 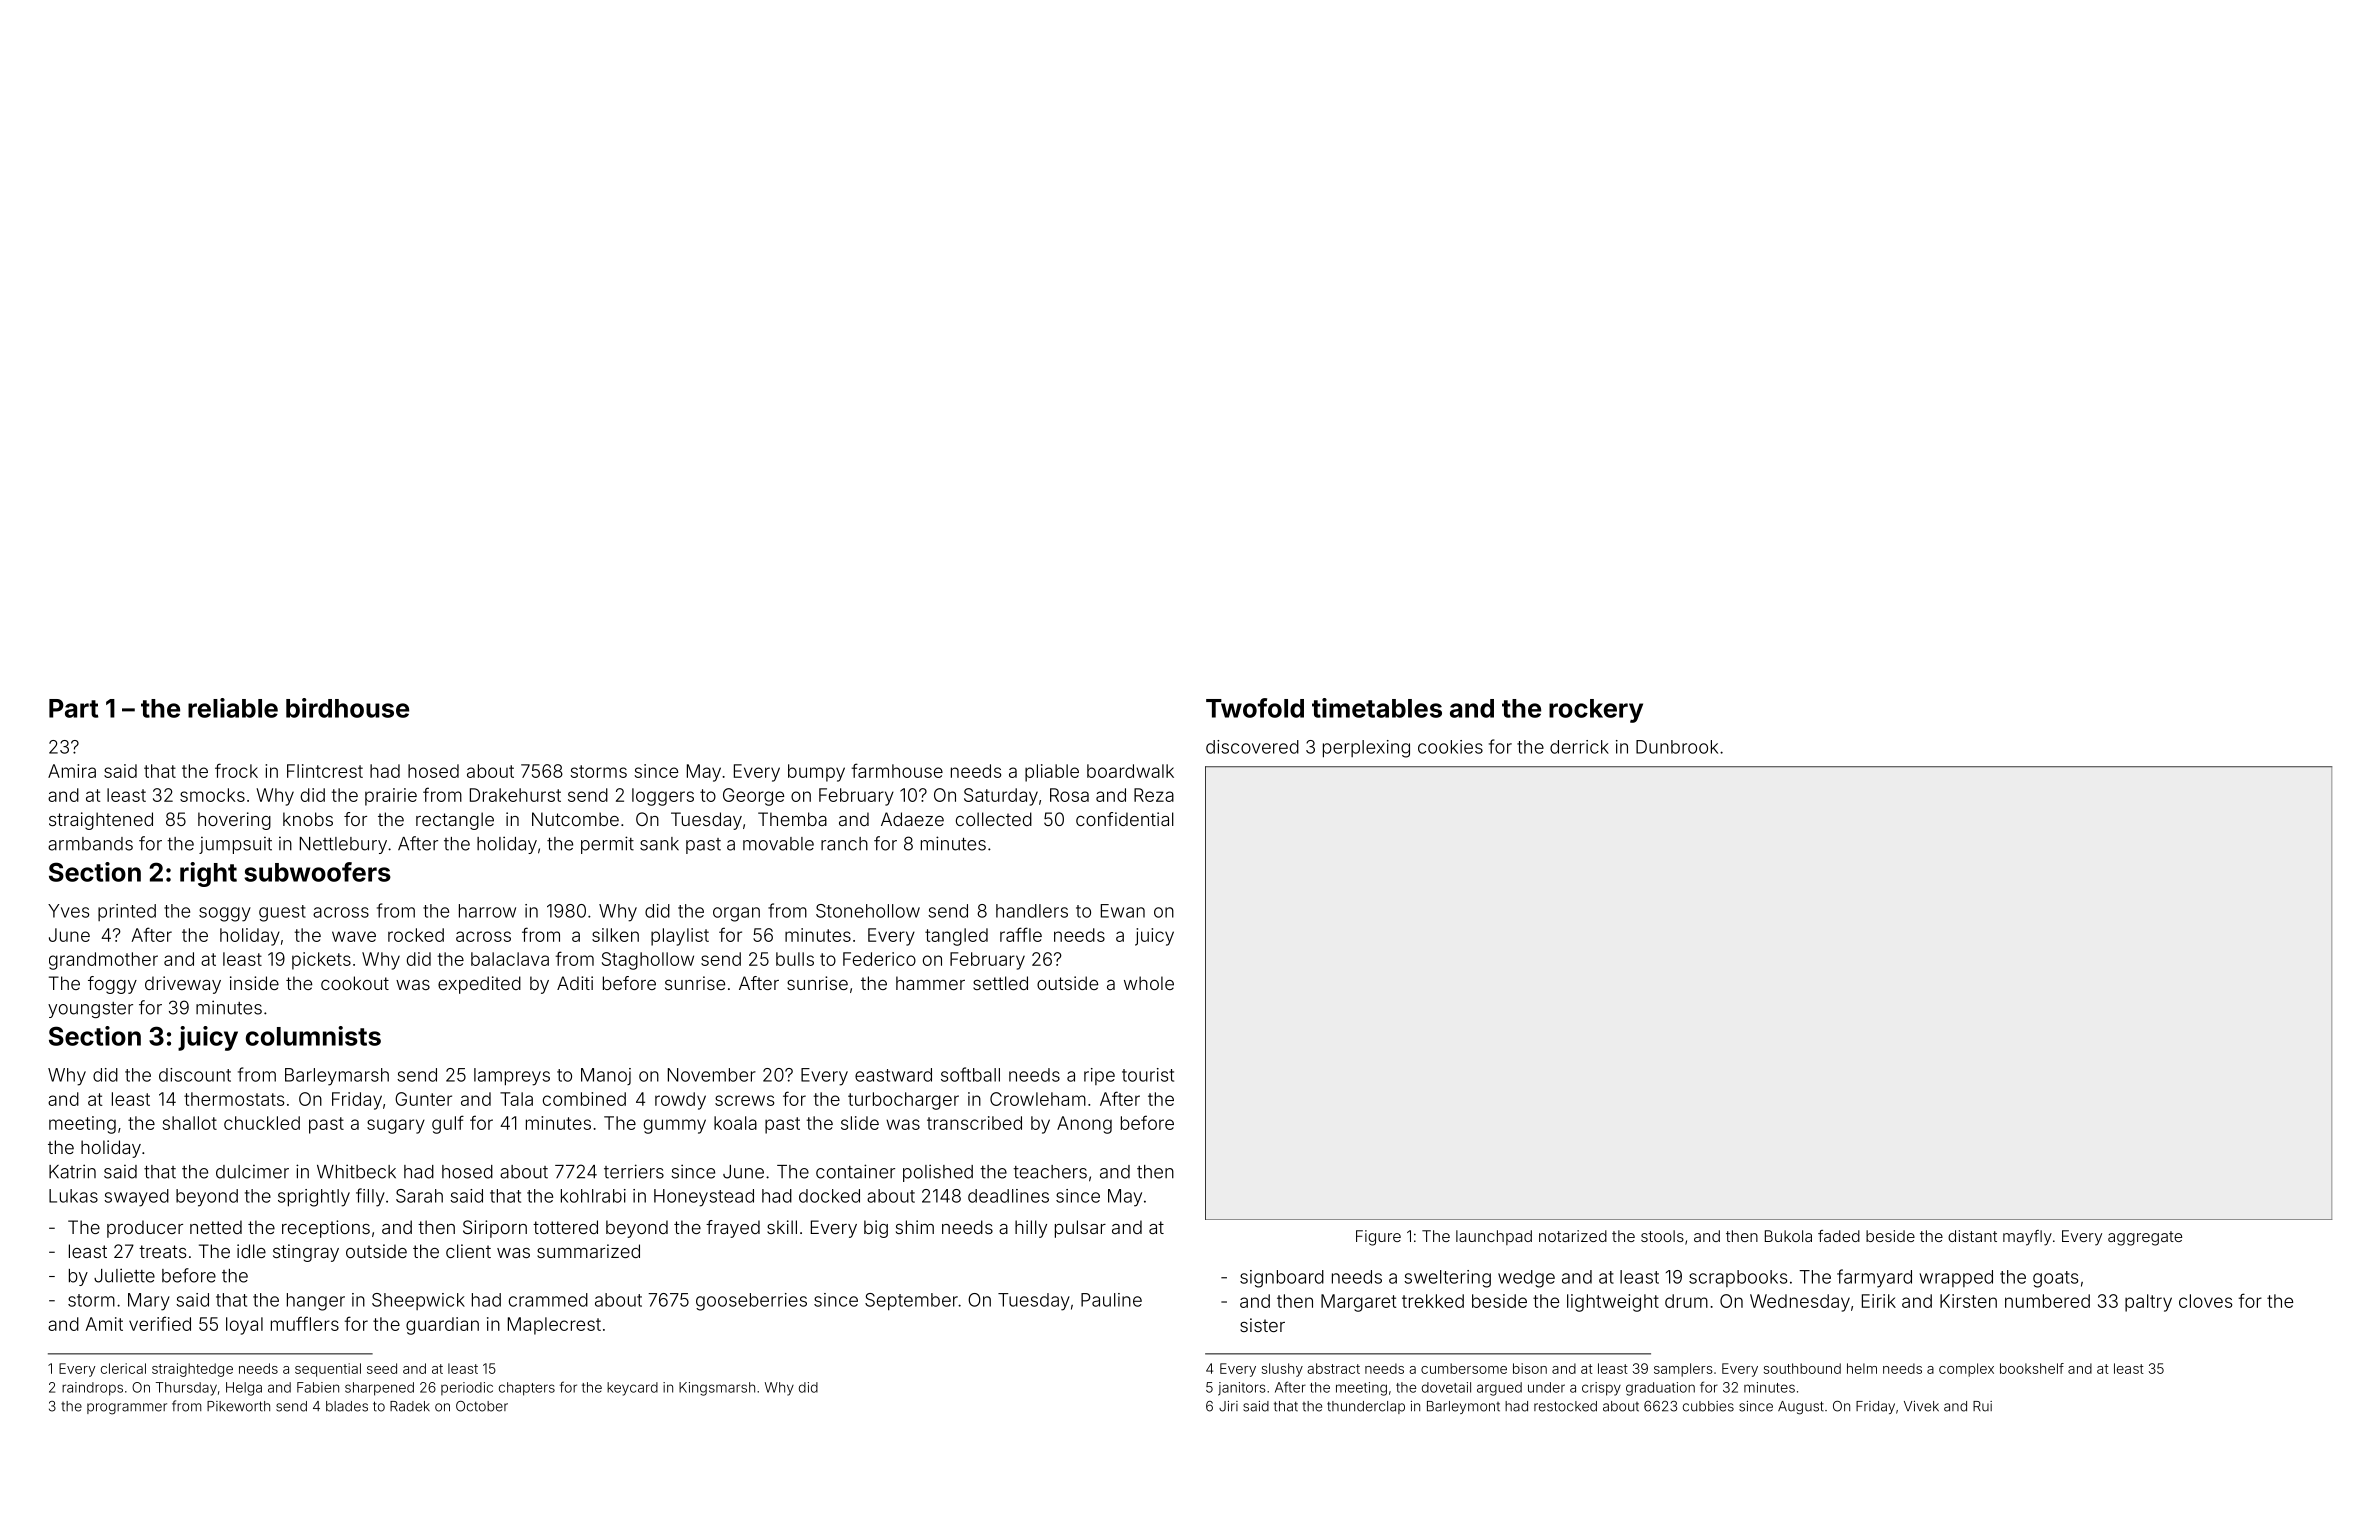 I want to click on Yves, so click(x=68, y=911).
